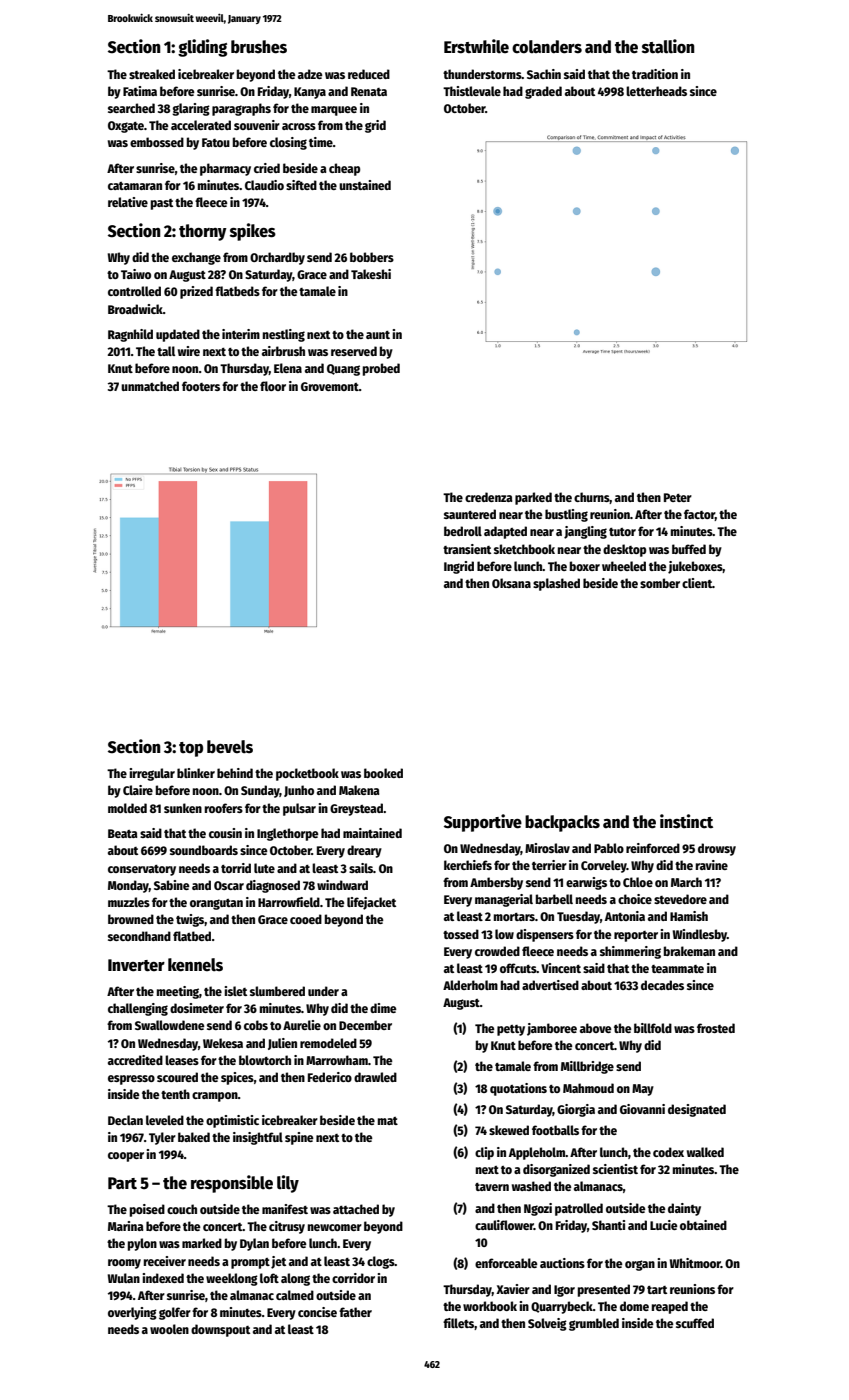 This screenshot has width=849, height=1400. What do you see at coordinates (655, 74) in the screenshot?
I see `tradition` at bounding box center [655, 74].
